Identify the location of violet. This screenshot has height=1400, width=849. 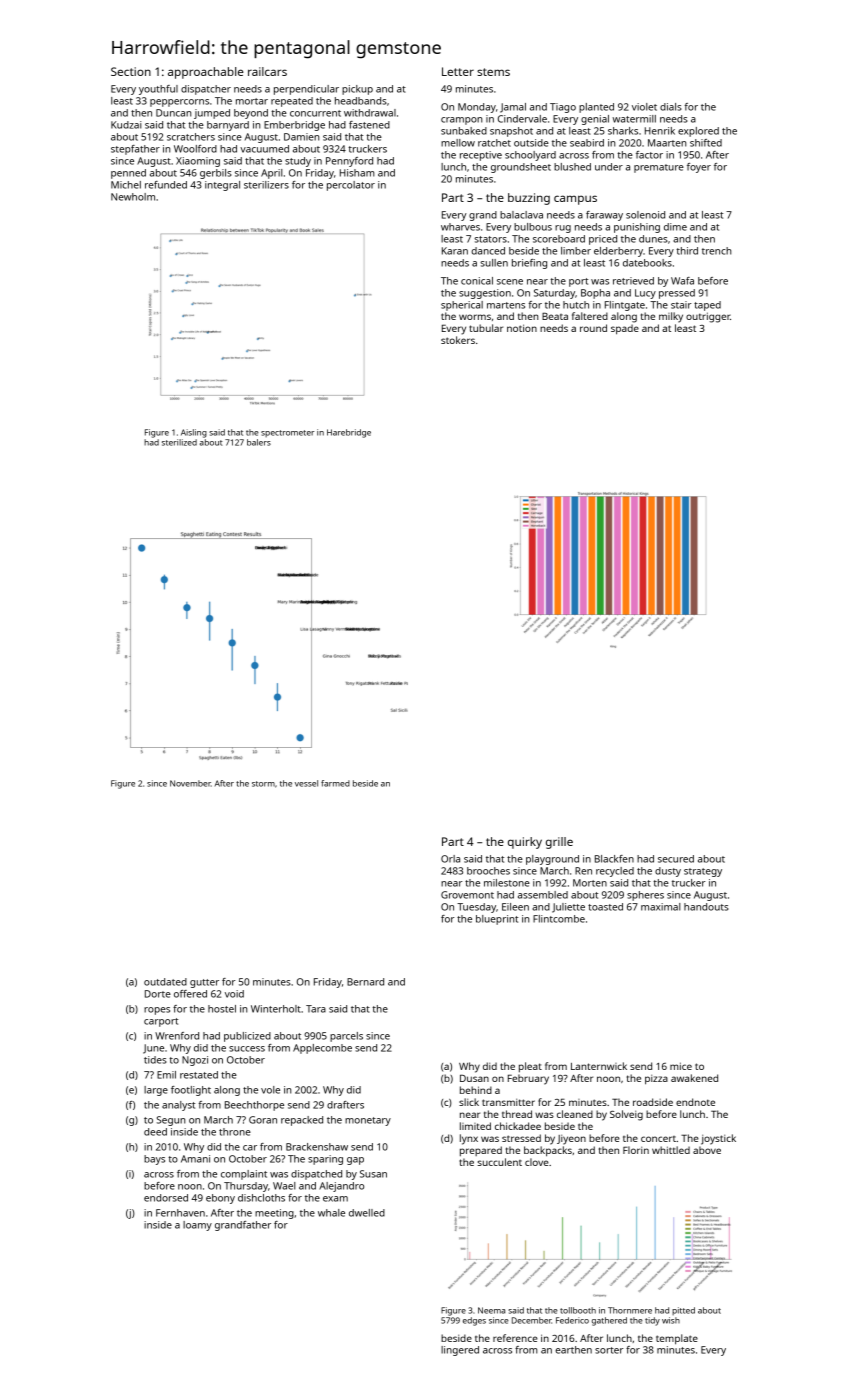
(644, 107).
